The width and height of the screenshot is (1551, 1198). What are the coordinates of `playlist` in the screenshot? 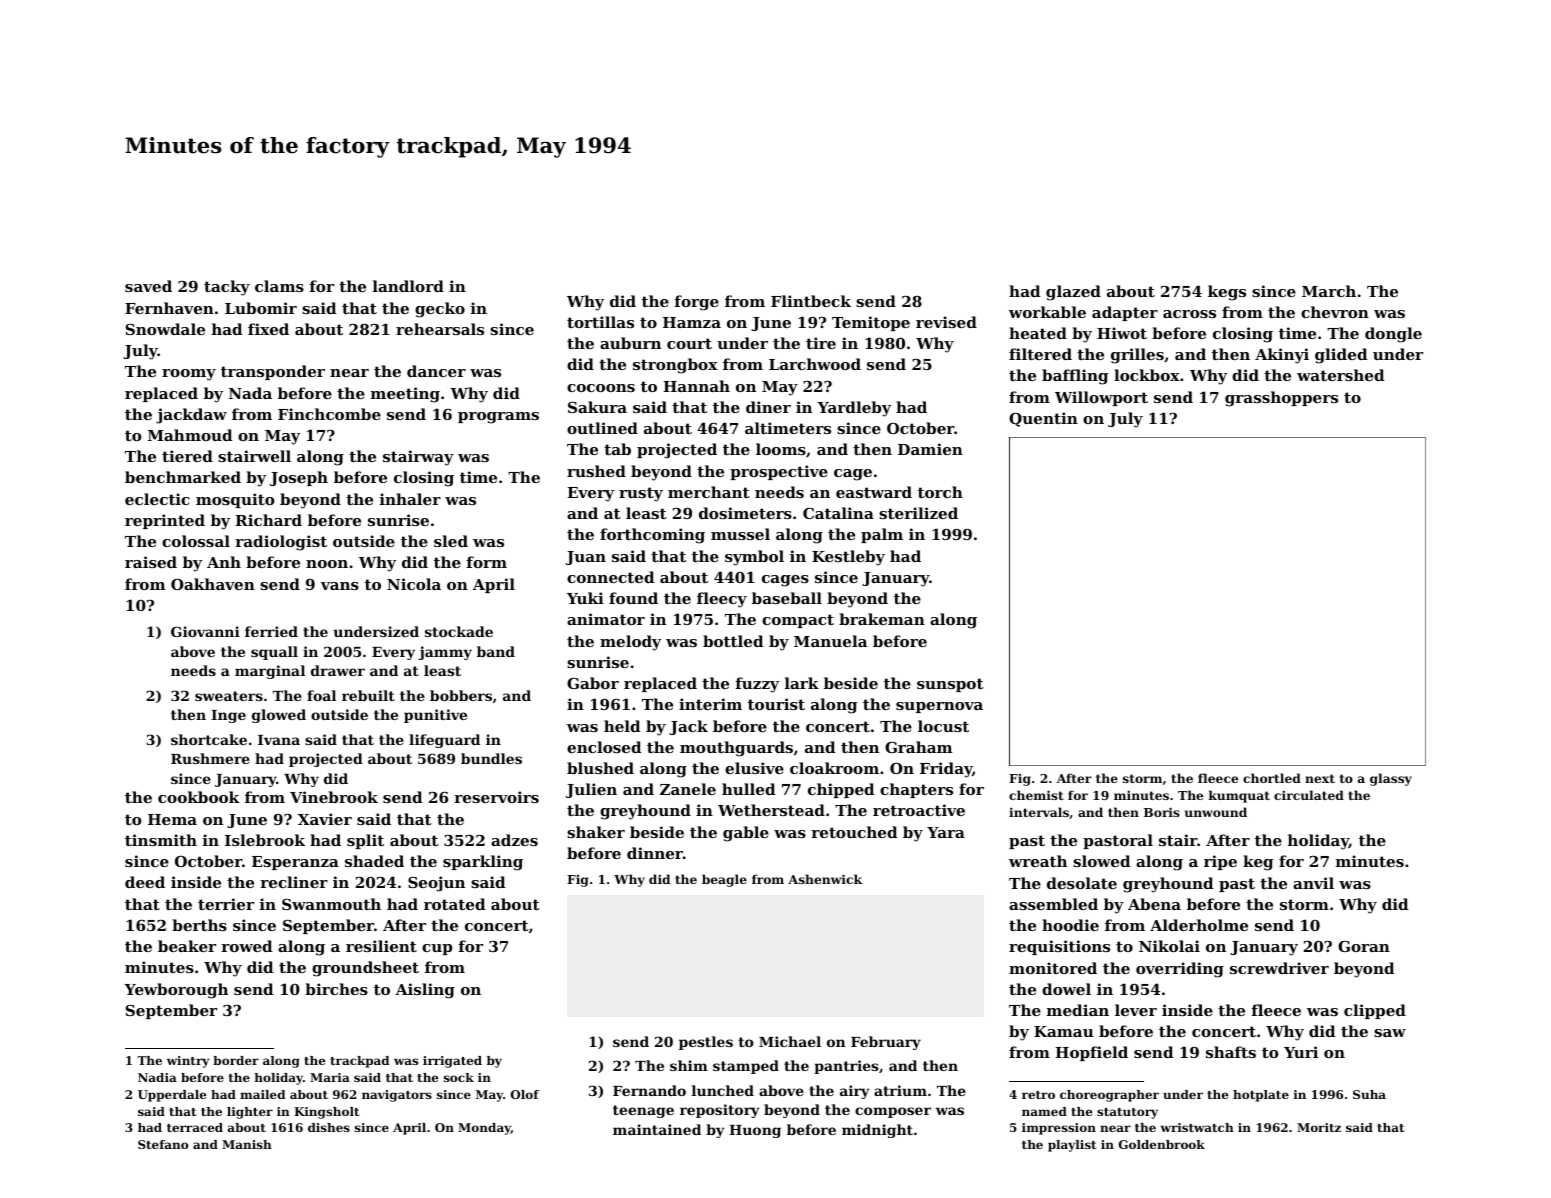 It's located at (1072, 1146).
